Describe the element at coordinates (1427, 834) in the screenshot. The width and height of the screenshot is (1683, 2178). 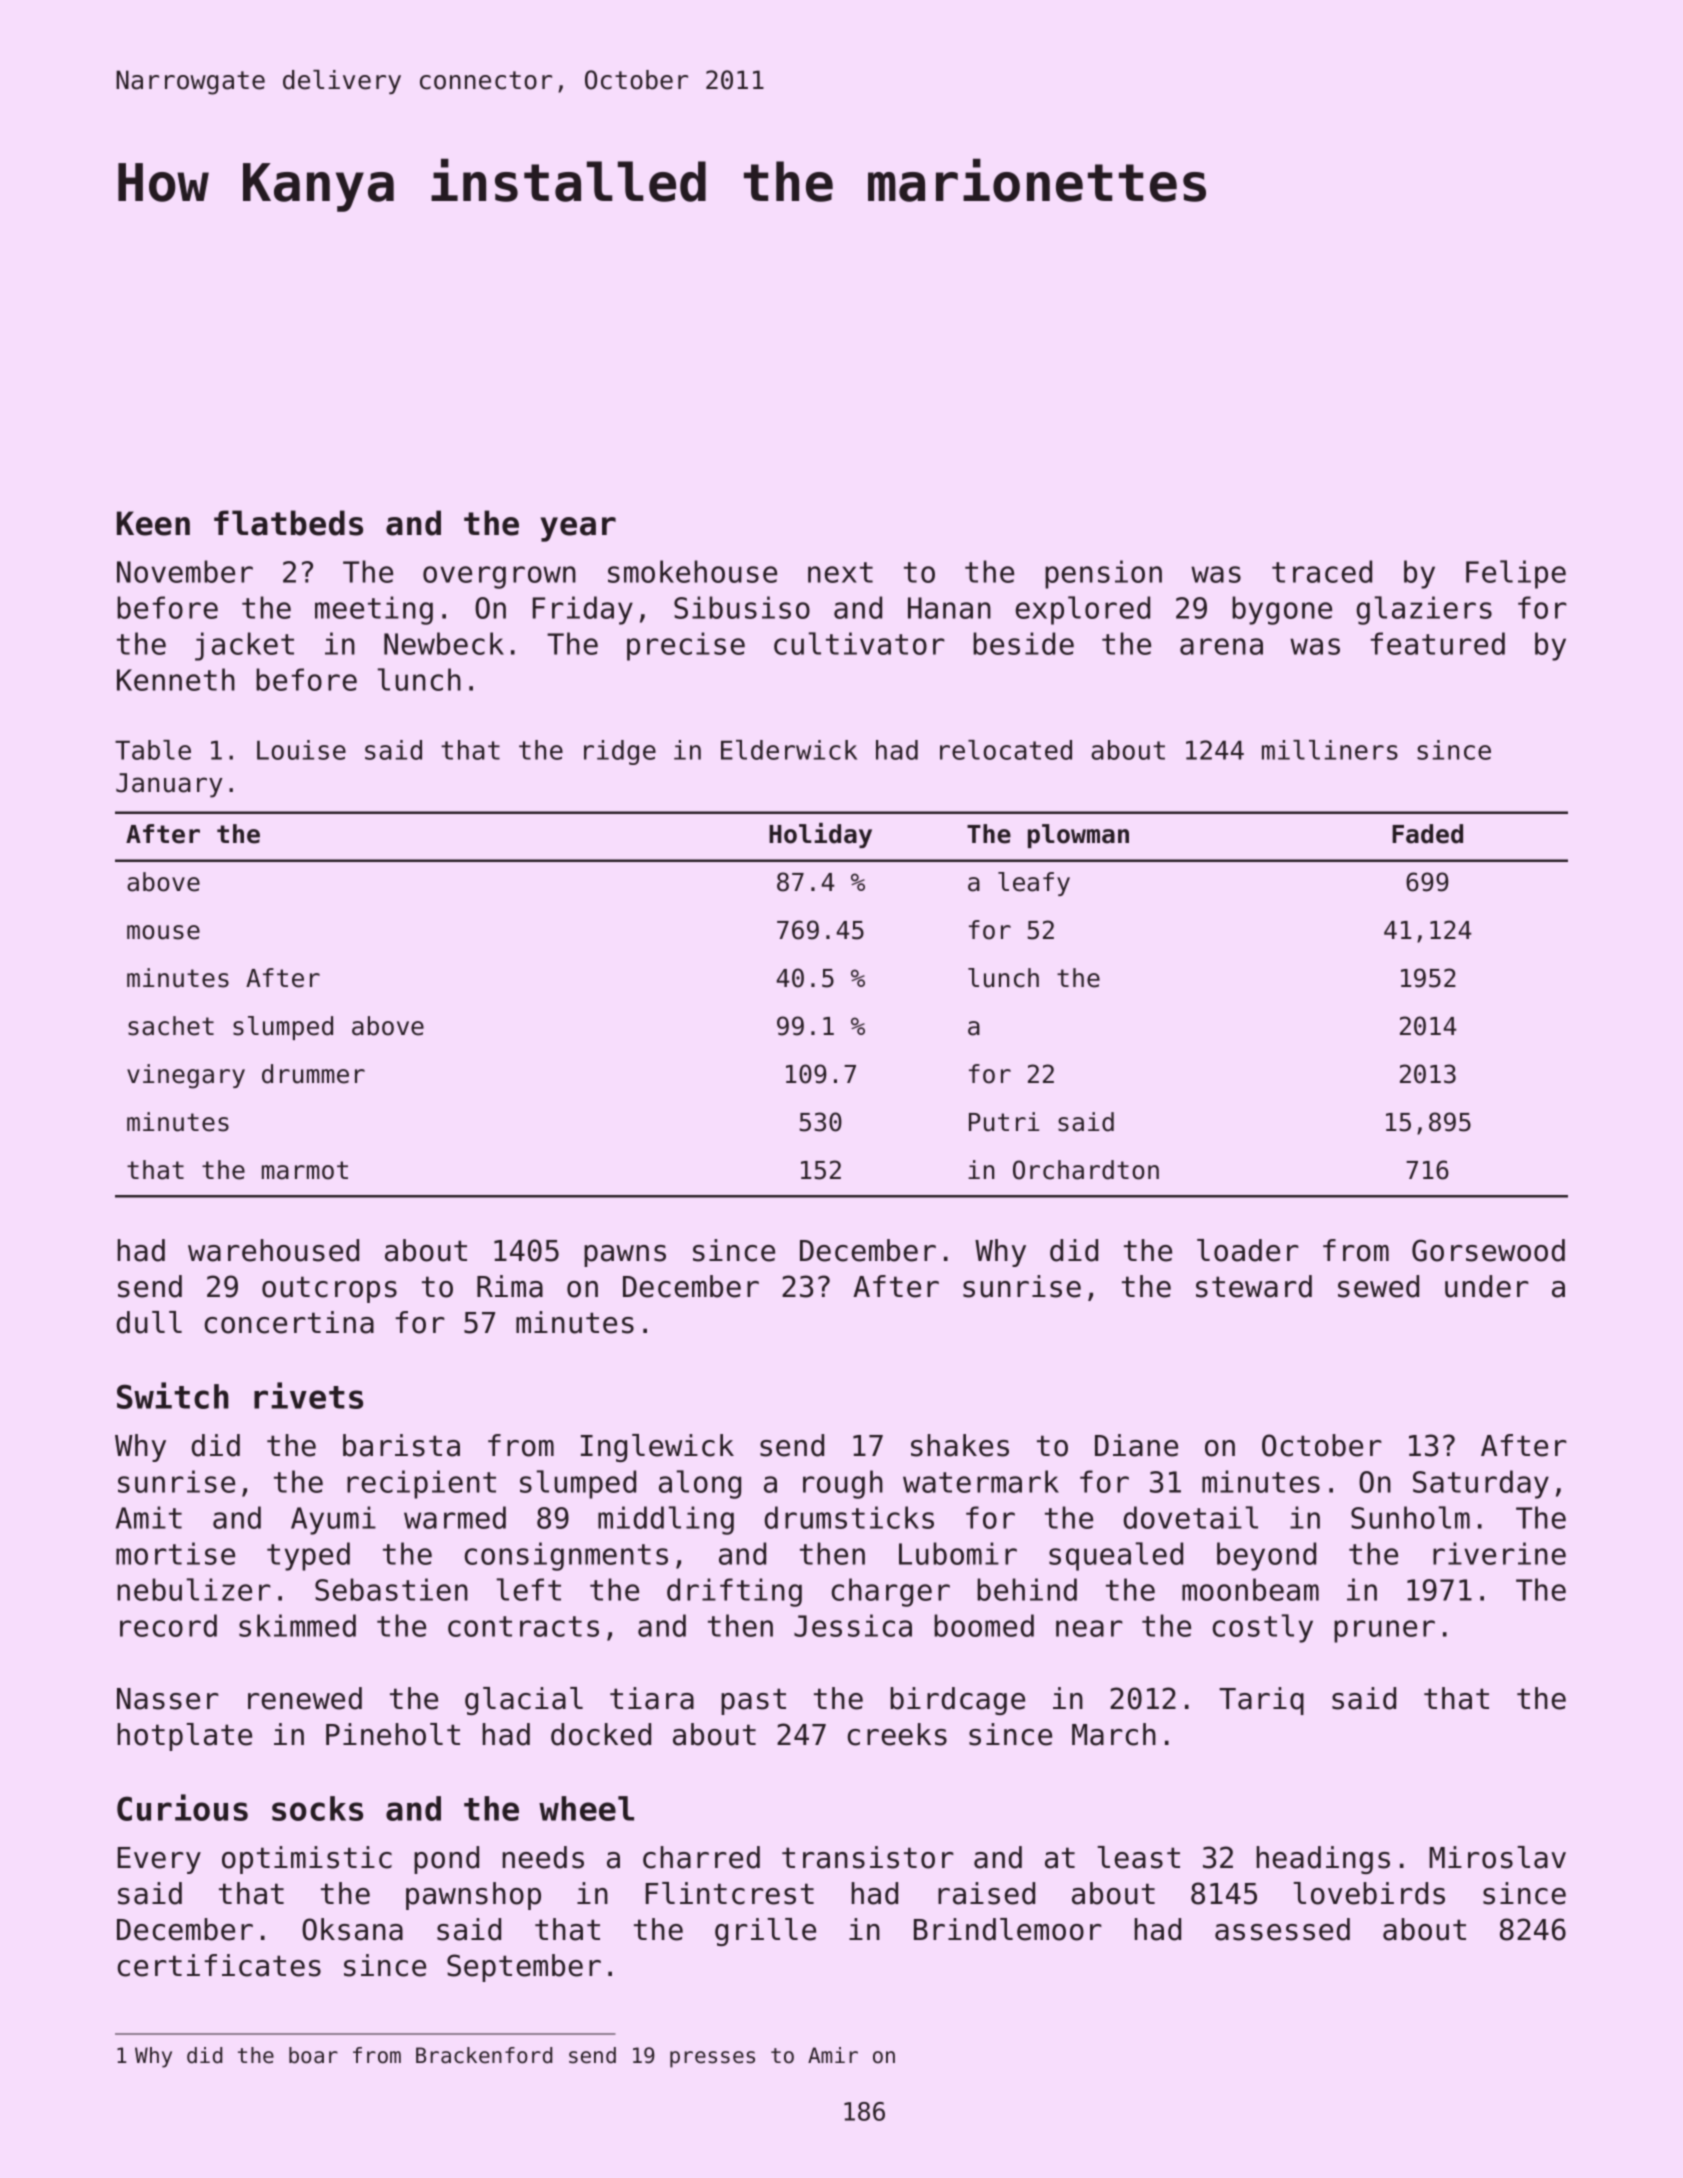
I see `Faded` at that location.
